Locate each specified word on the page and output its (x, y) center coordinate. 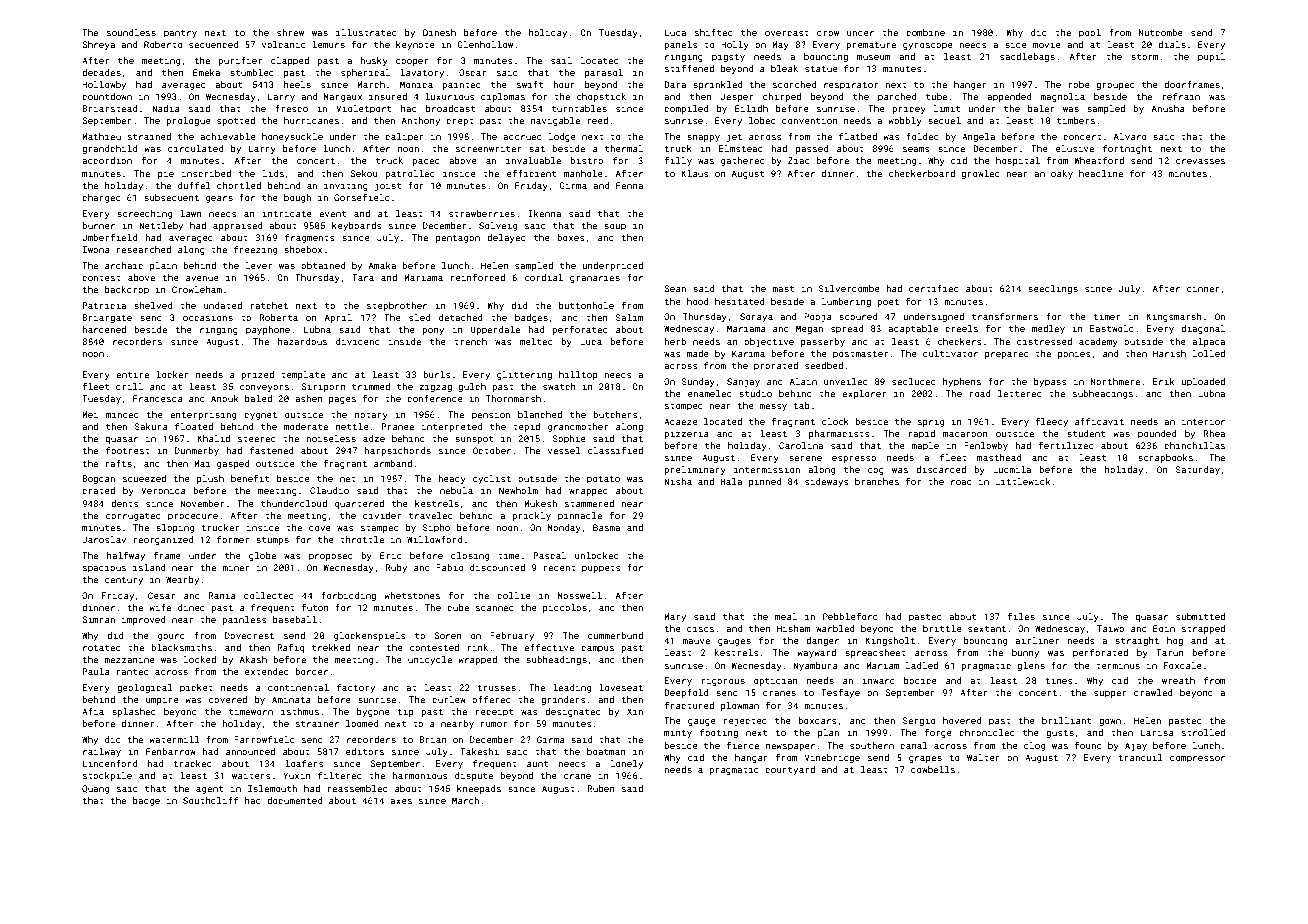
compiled (686, 109)
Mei (90, 414)
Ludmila (1012, 469)
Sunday (698, 382)
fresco (291, 108)
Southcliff (211, 800)
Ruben (601, 788)
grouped (1115, 85)
